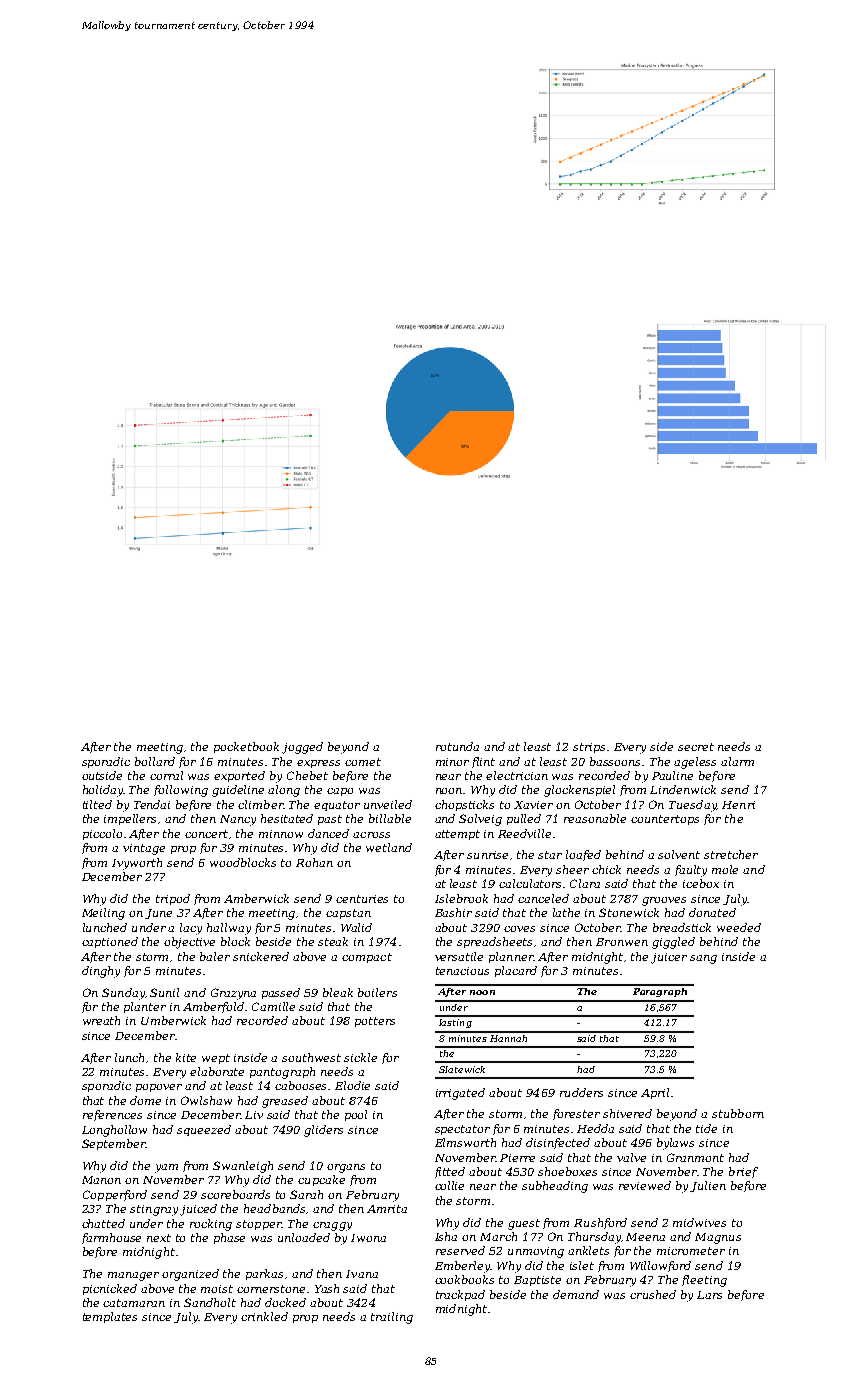 This image has width=849, height=1400. What do you see at coordinates (145, 1100) in the image?
I see `dome` at bounding box center [145, 1100].
